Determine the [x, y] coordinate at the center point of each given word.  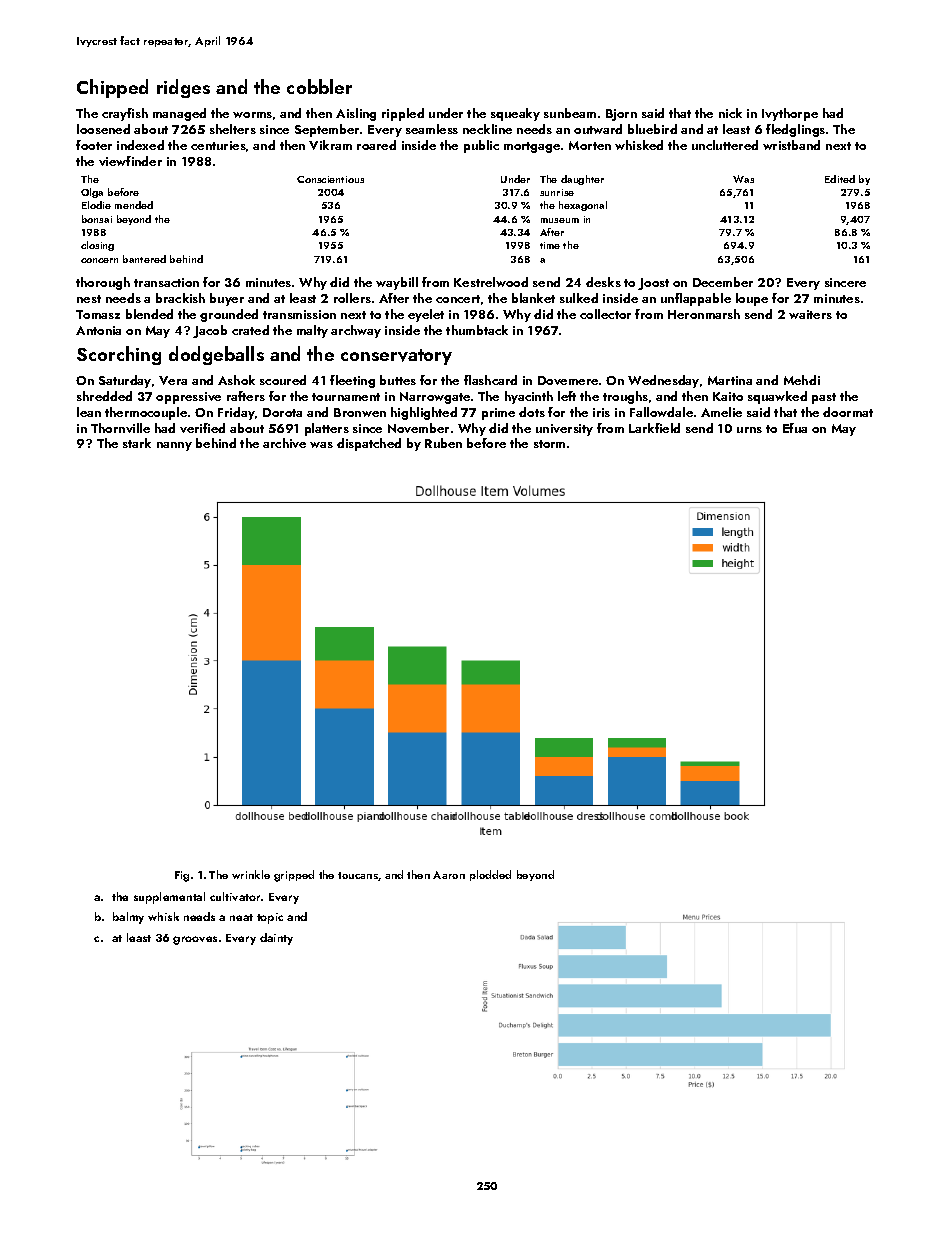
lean [89, 412]
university [564, 430]
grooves [195, 940]
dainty [276, 939]
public [481, 146]
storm [549, 444]
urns [749, 430]
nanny [174, 446]
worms [252, 115]
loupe [752, 299]
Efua [795, 428]
